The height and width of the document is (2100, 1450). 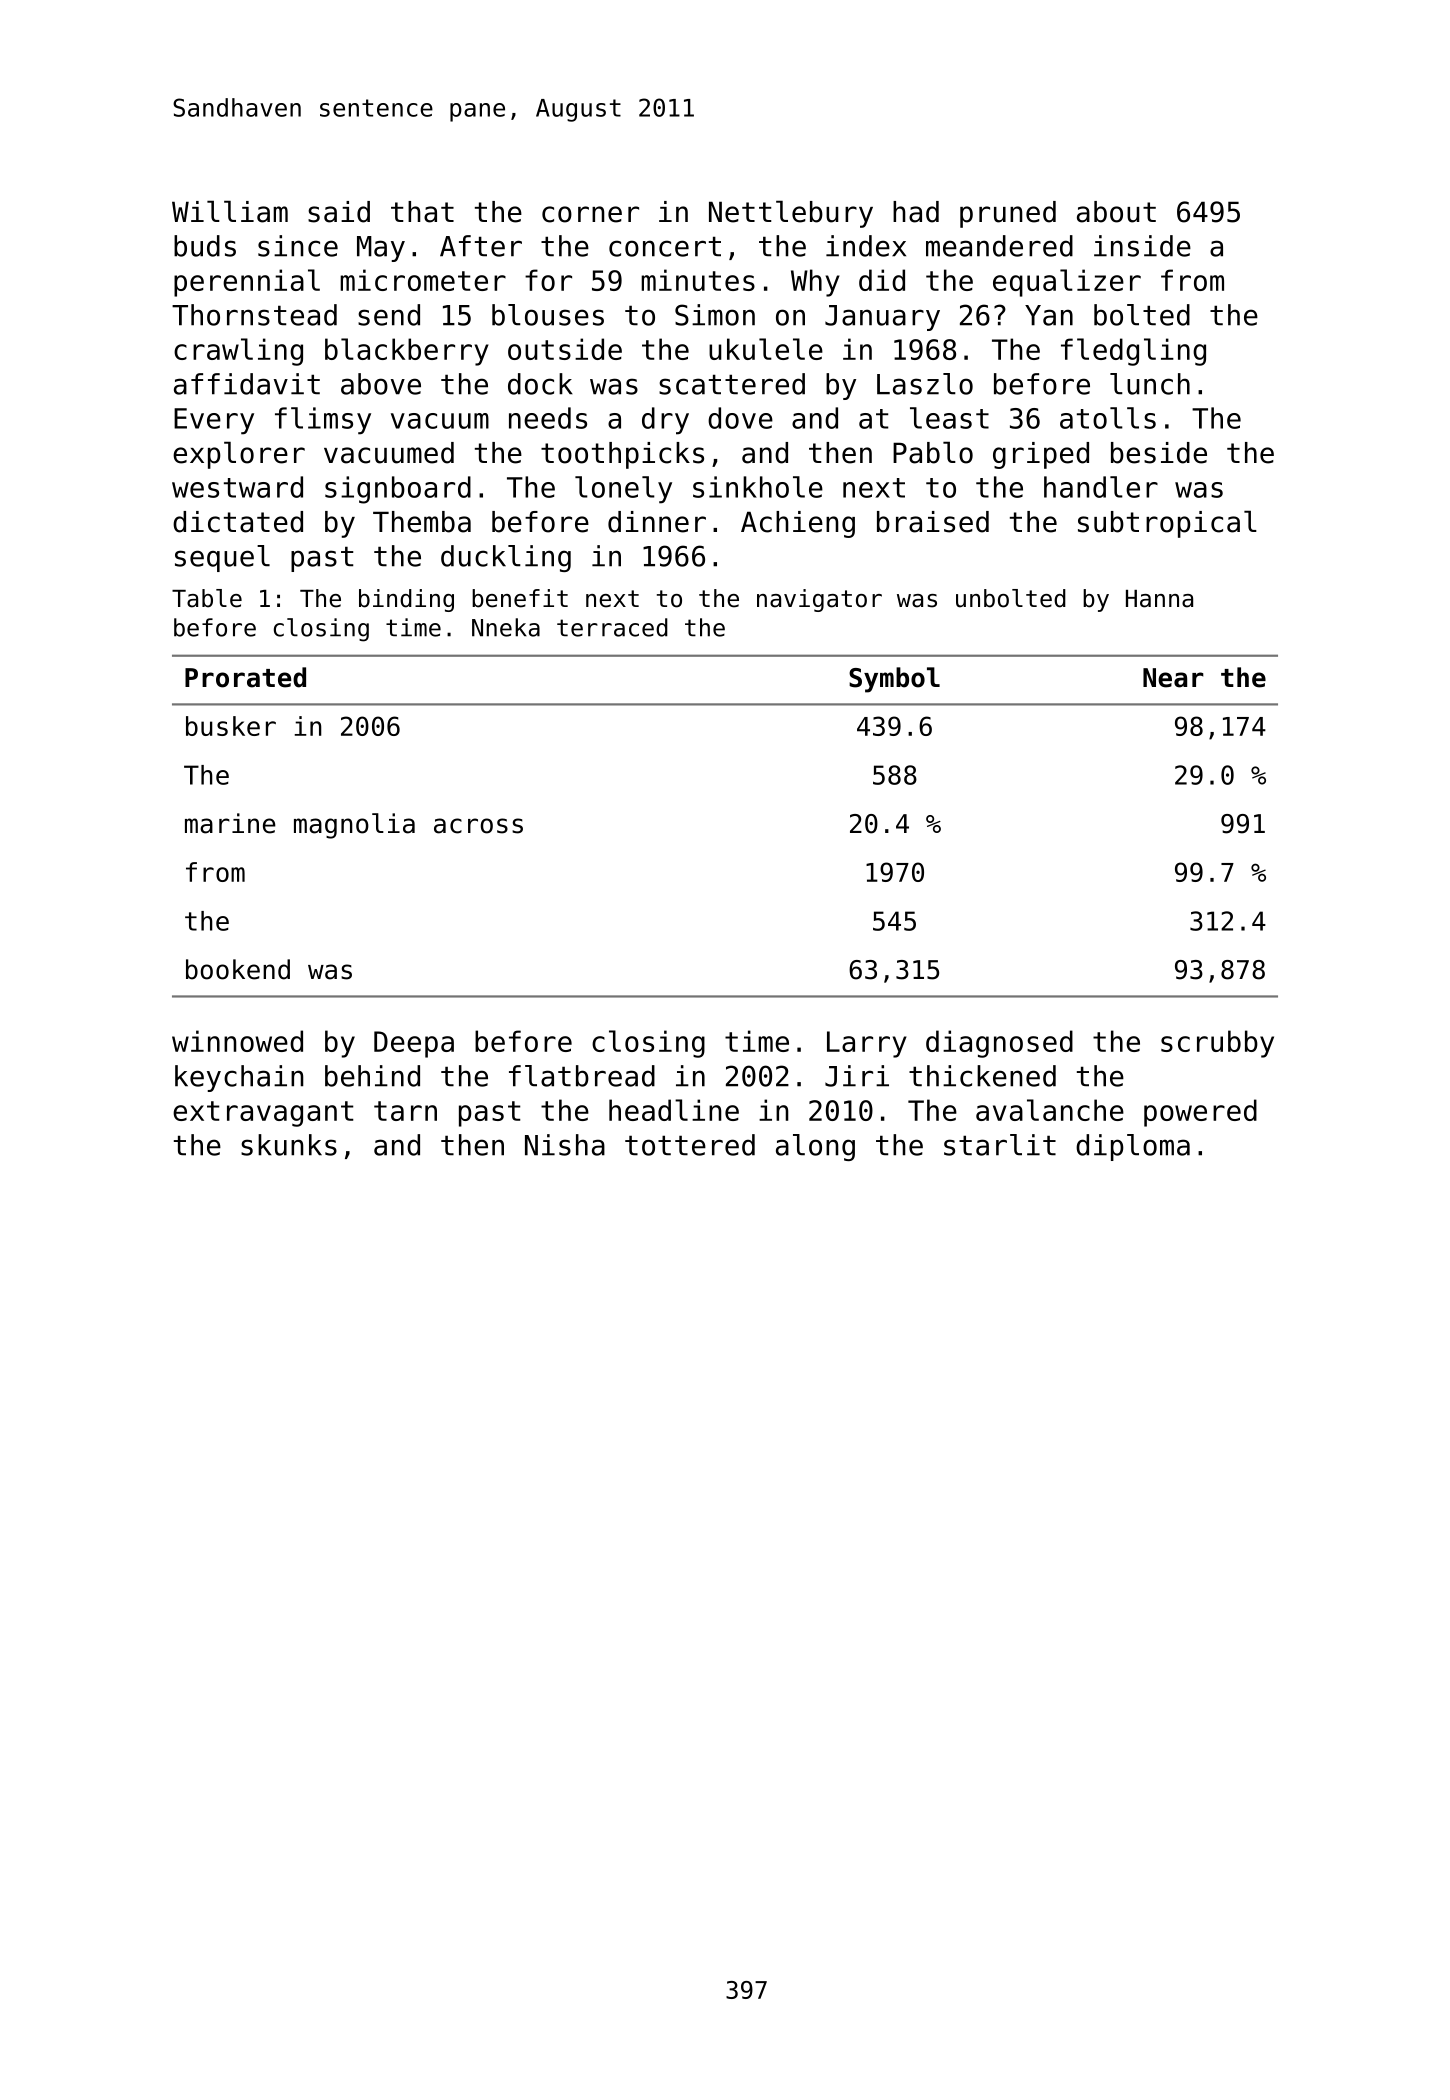 What do you see at coordinates (289, 1145) in the document?
I see `skunks` at bounding box center [289, 1145].
